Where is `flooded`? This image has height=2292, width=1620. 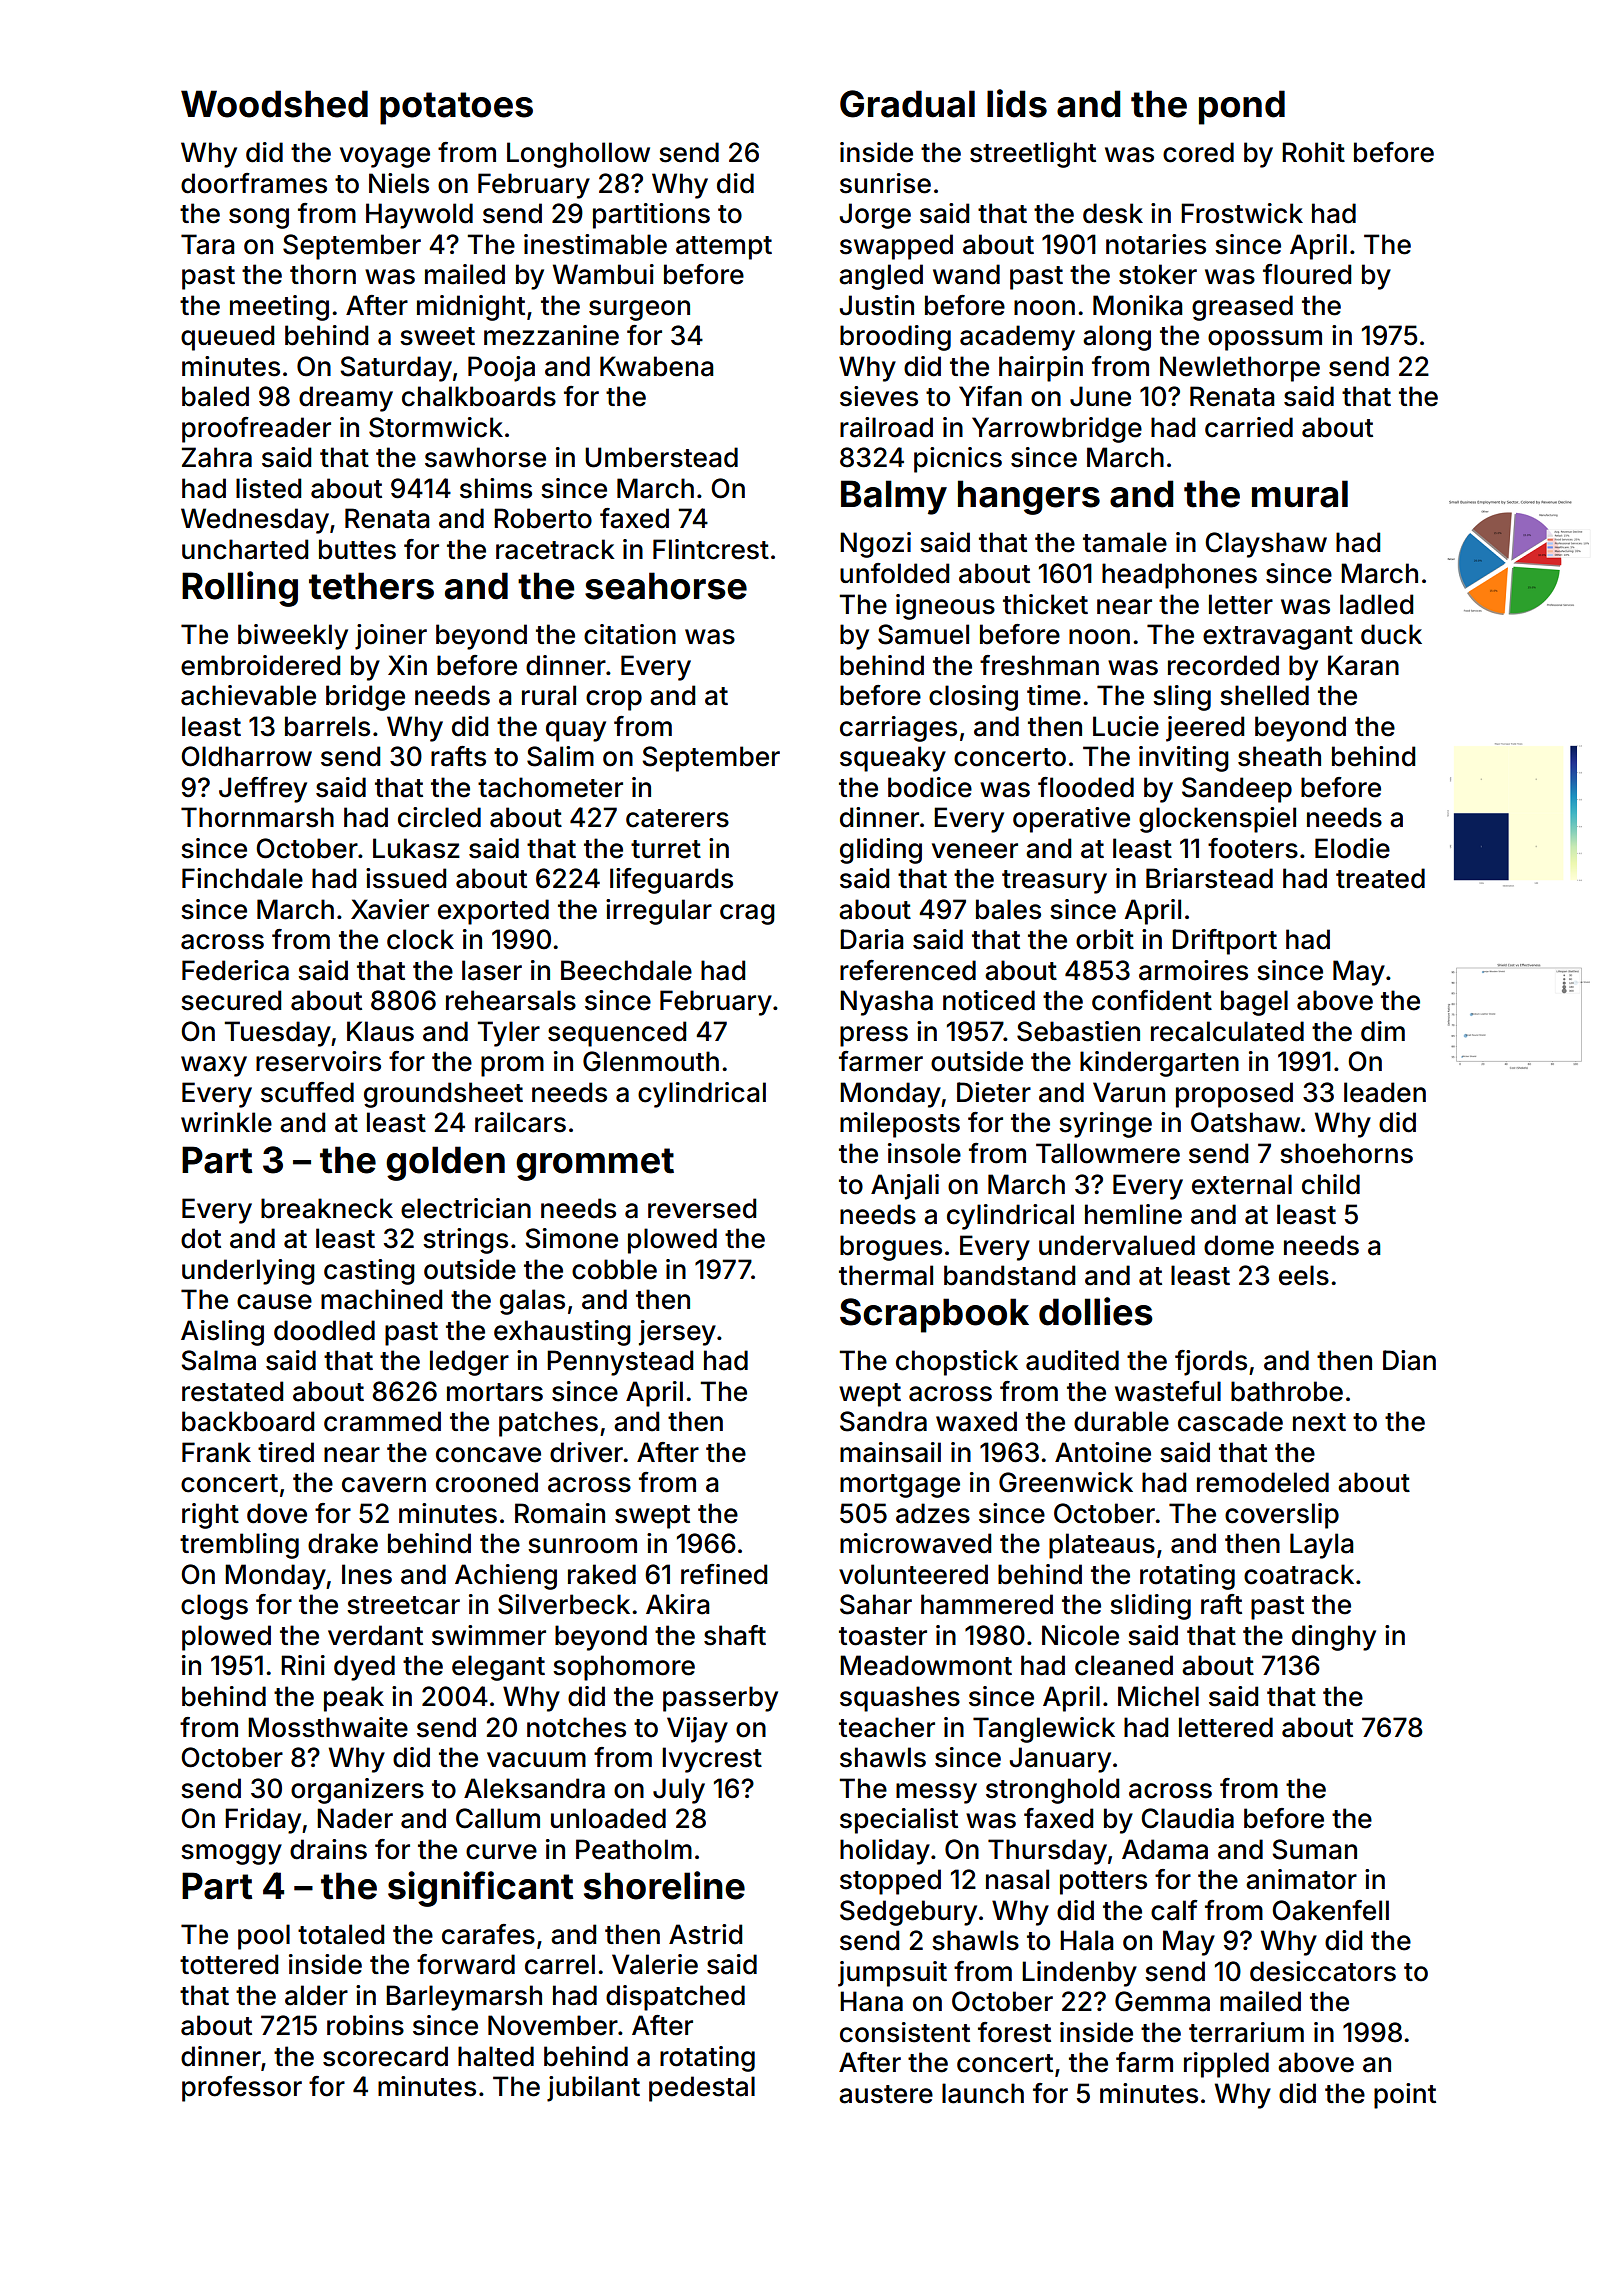 flooded is located at coordinates (1086, 787).
